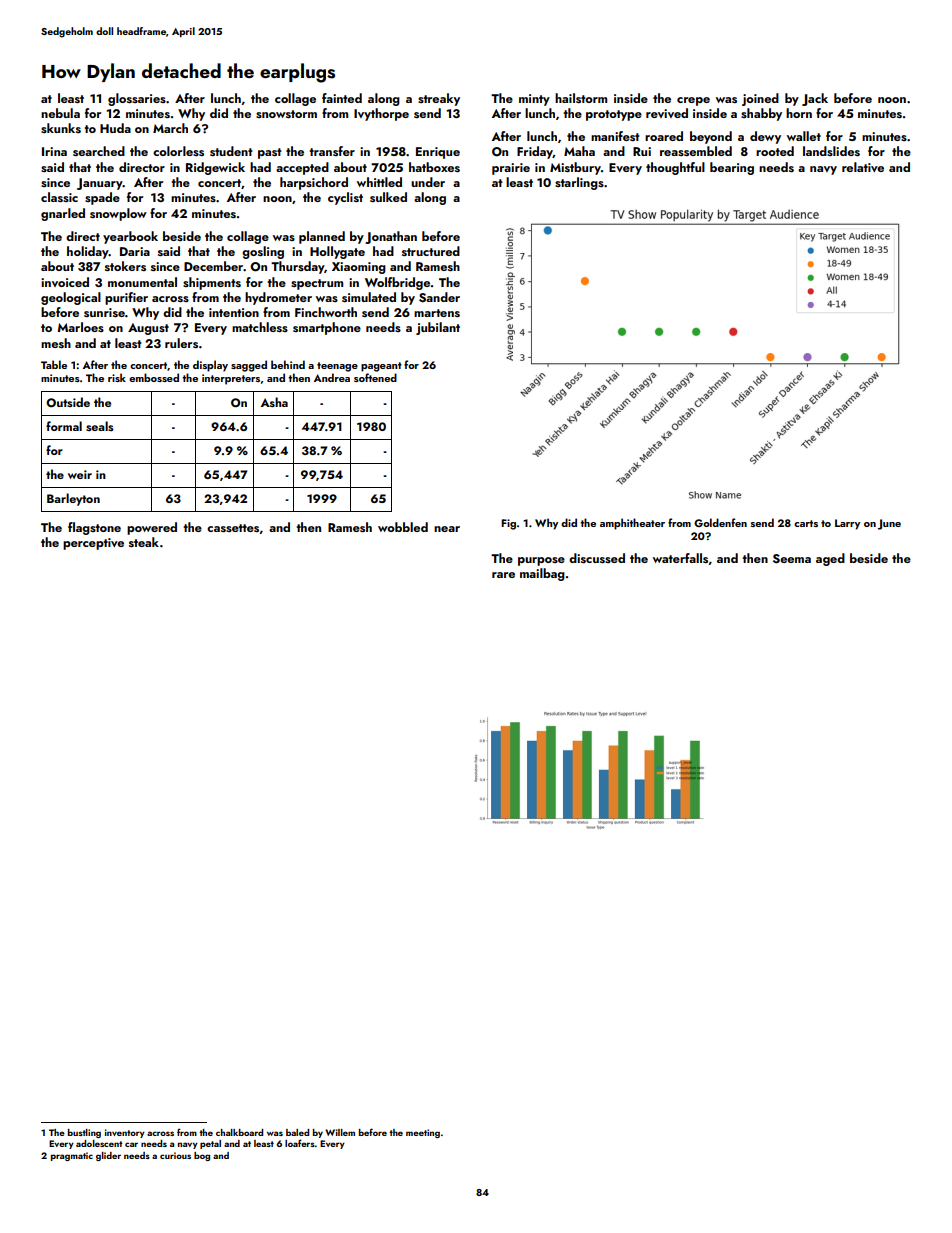 The height and width of the screenshot is (1233, 952). Describe the element at coordinates (534, 100) in the screenshot. I see `minty` at that location.
